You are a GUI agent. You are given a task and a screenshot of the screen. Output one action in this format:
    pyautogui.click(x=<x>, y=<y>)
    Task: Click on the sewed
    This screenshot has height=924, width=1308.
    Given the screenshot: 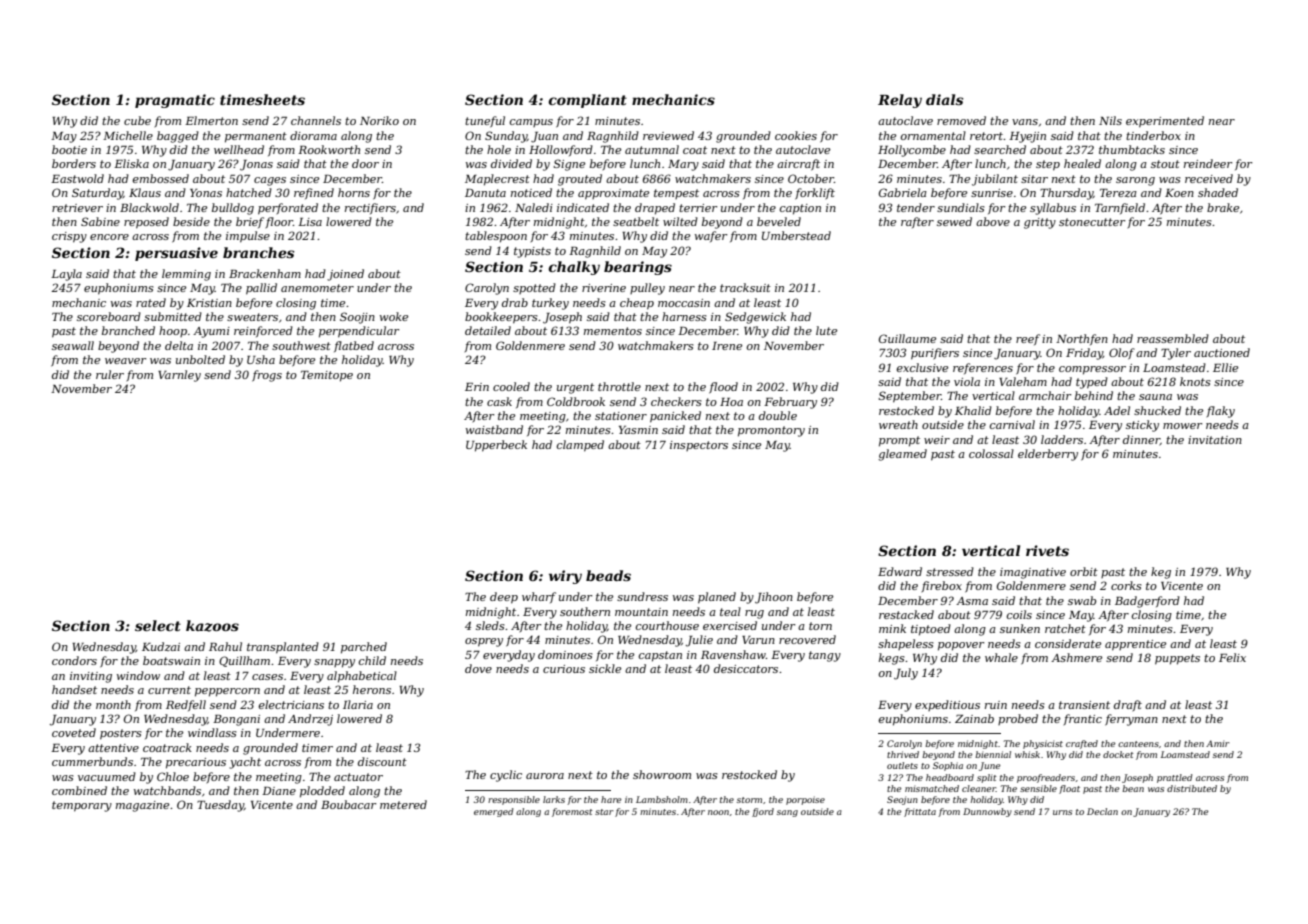 What is the action you would take?
    pyautogui.click(x=954, y=221)
